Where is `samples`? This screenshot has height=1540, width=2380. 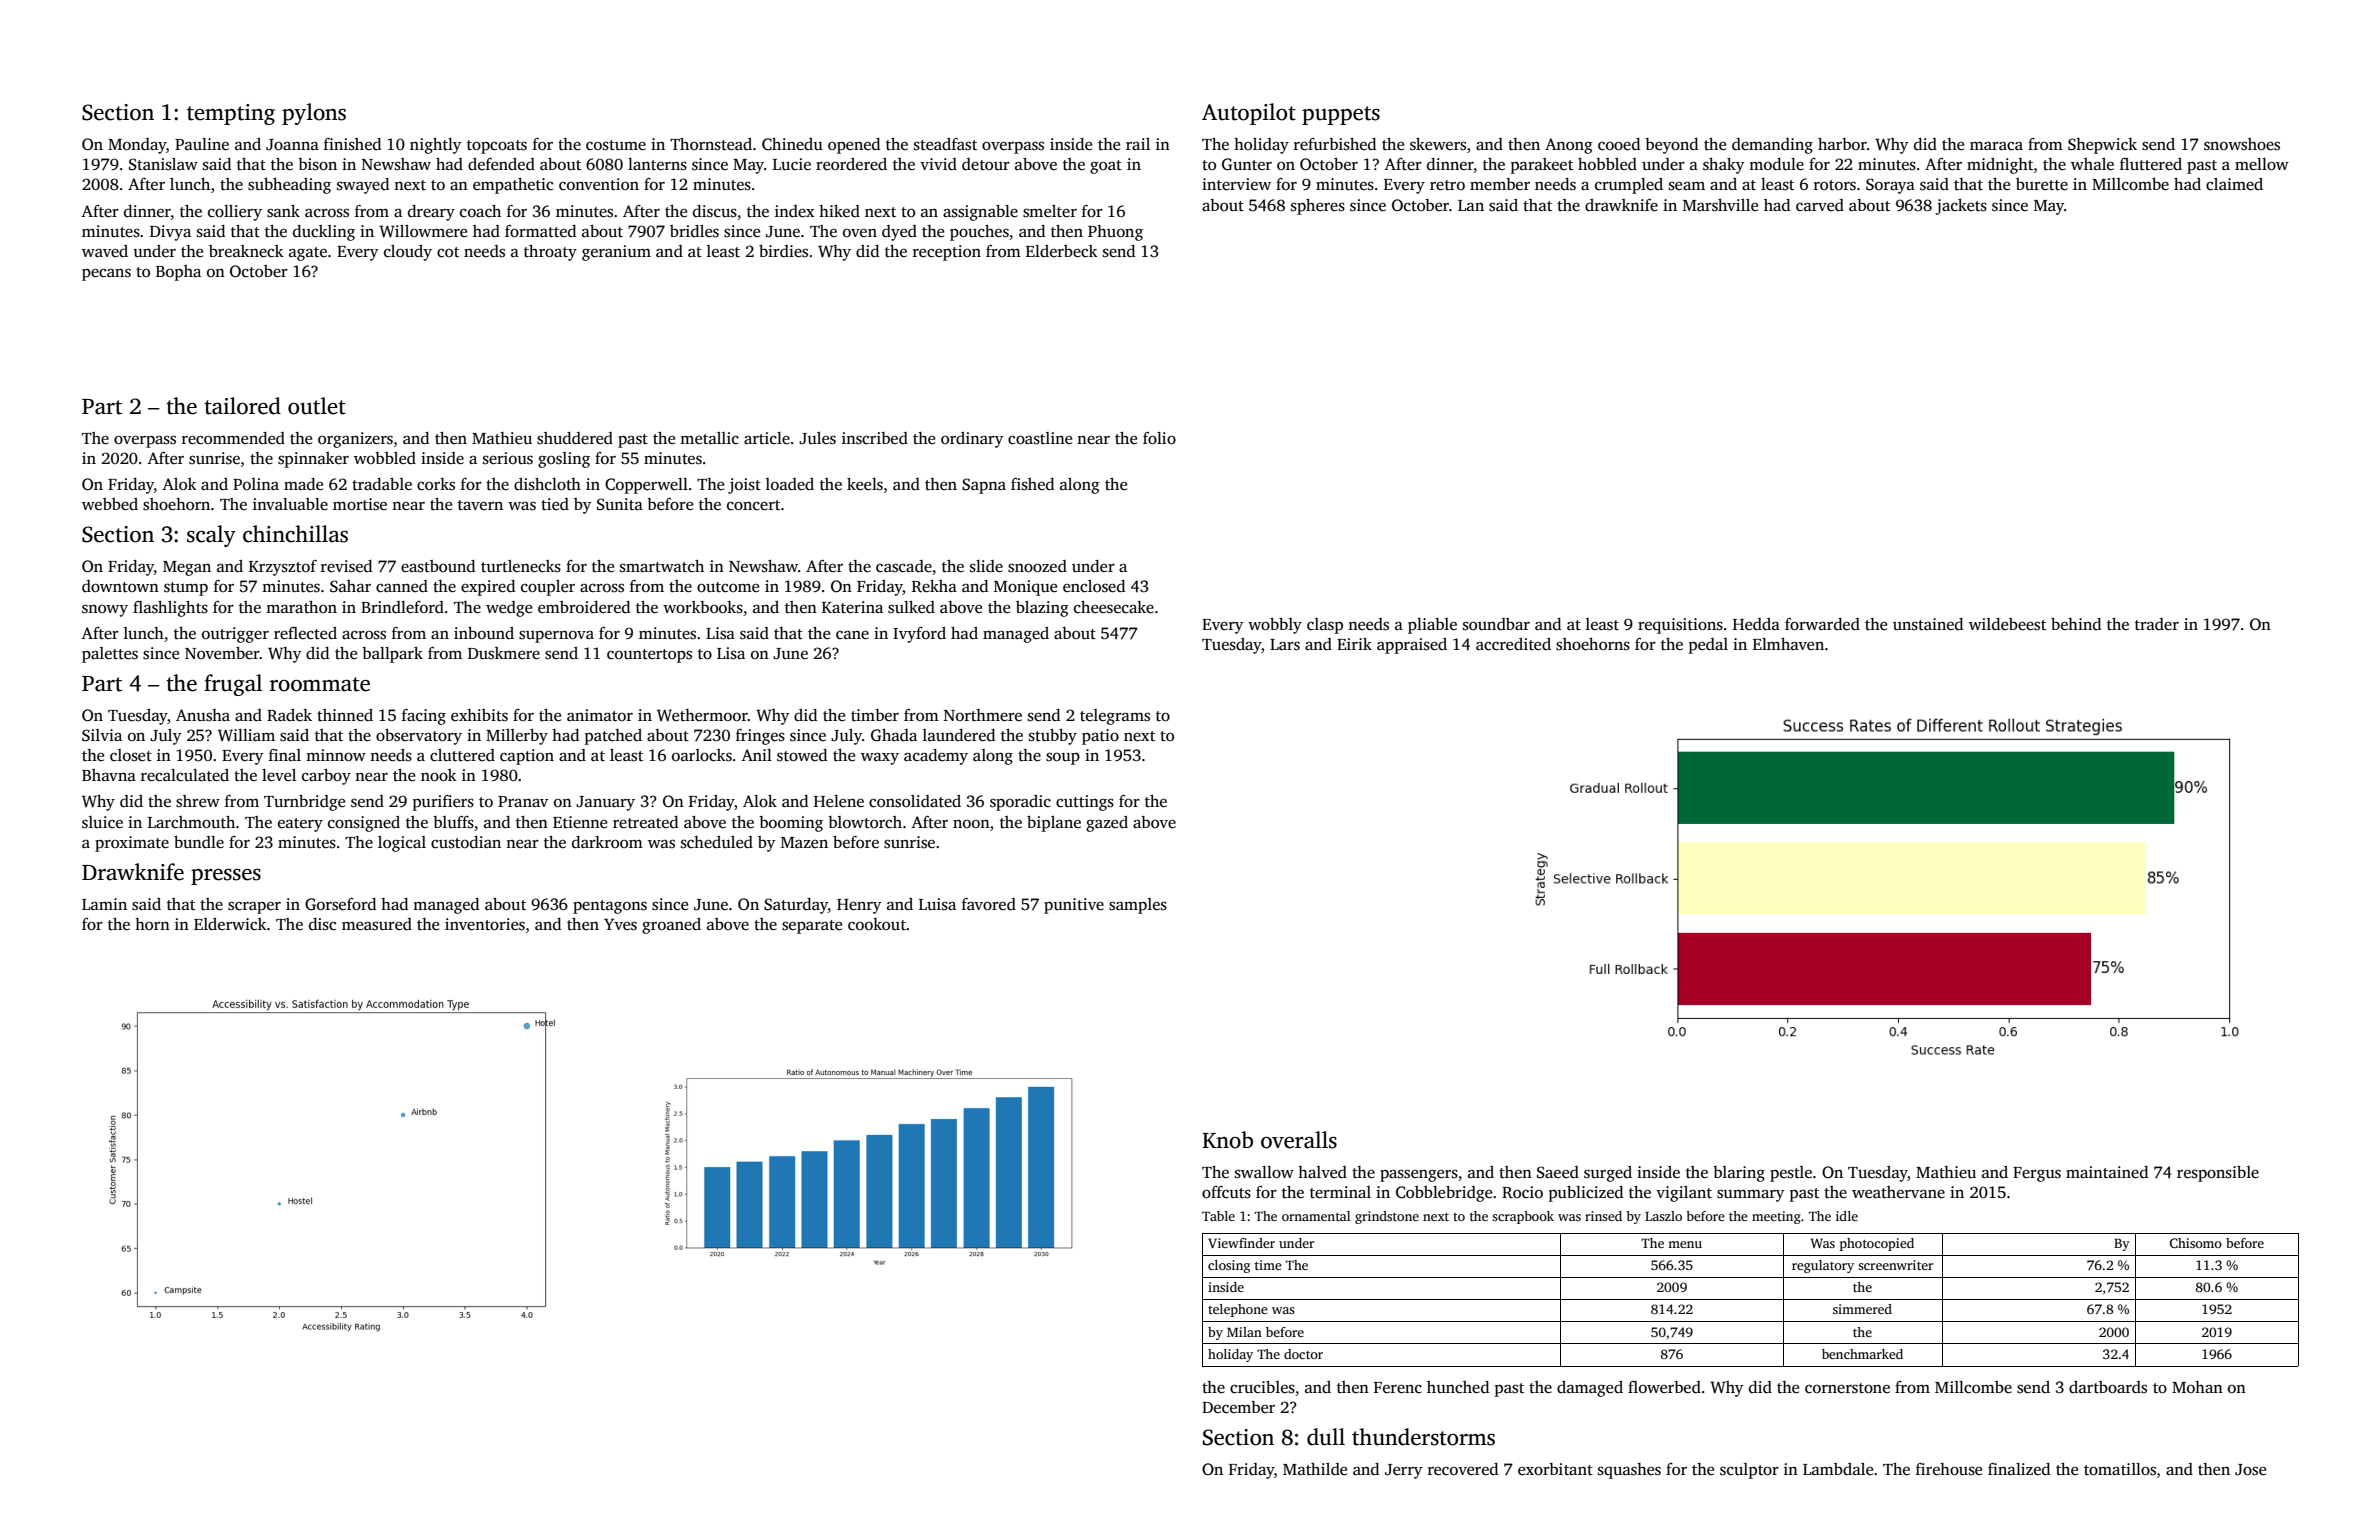 samples is located at coordinates (1138, 906).
